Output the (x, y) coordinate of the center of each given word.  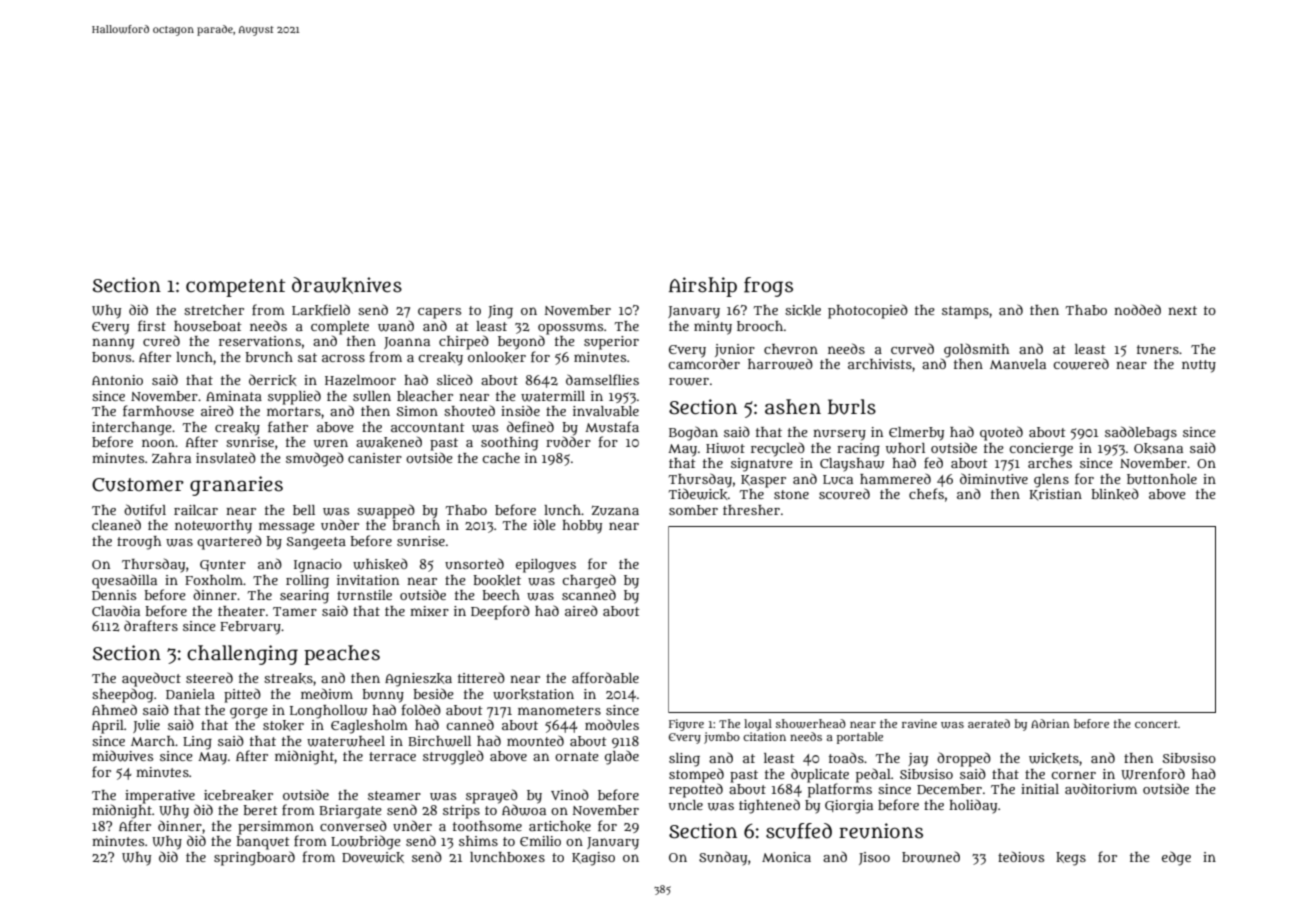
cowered (1081, 364)
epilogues (546, 566)
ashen (793, 407)
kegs (1071, 859)
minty (713, 328)
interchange (132, 429)
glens (1051, 481)
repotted (696, 790)
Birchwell (439, 741)
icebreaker (238, 795)
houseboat (208, 326)
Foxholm (214, 580)
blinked (1115, 494)
